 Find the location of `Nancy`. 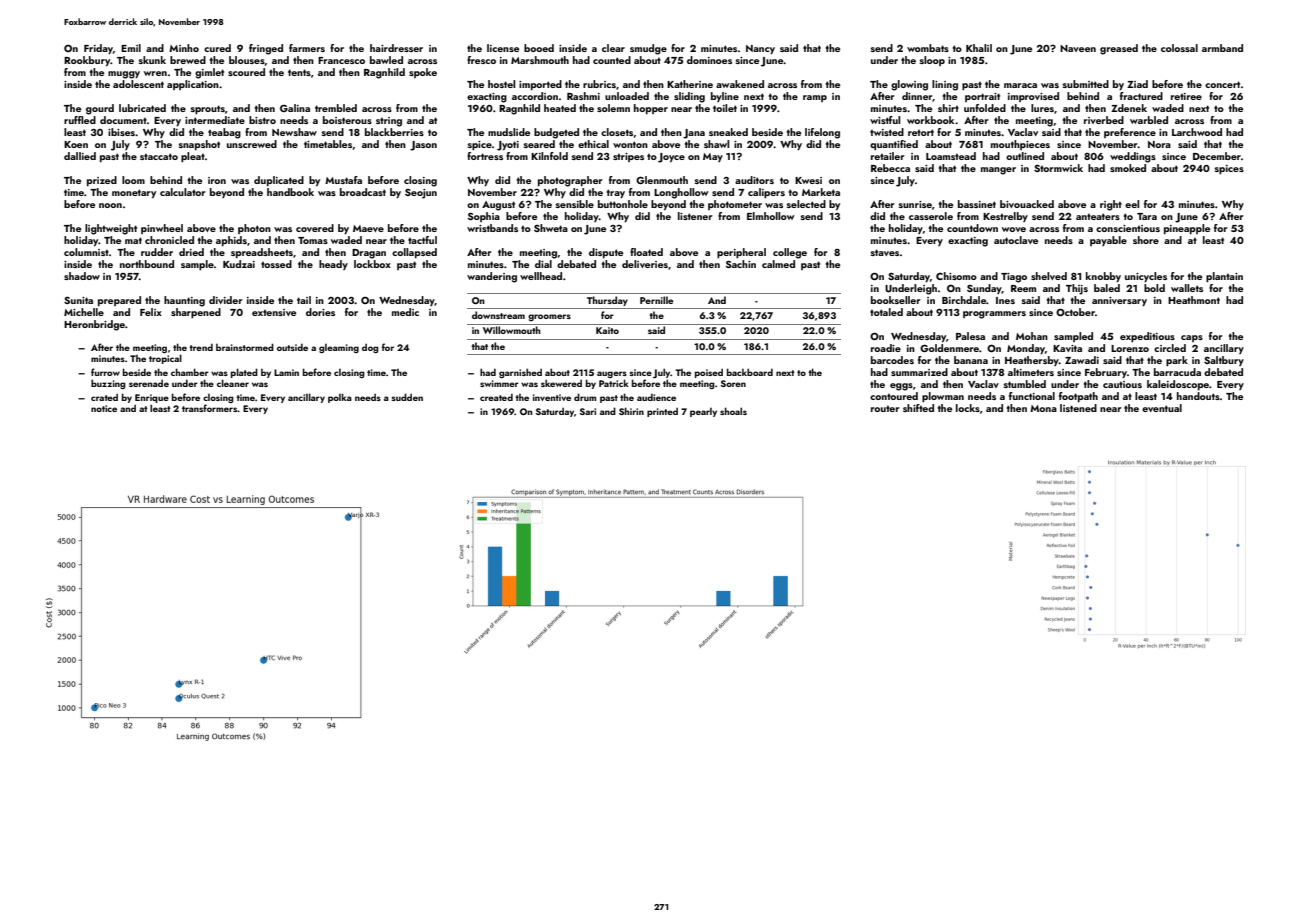

Nancy is located at coordinates (760, 49).
